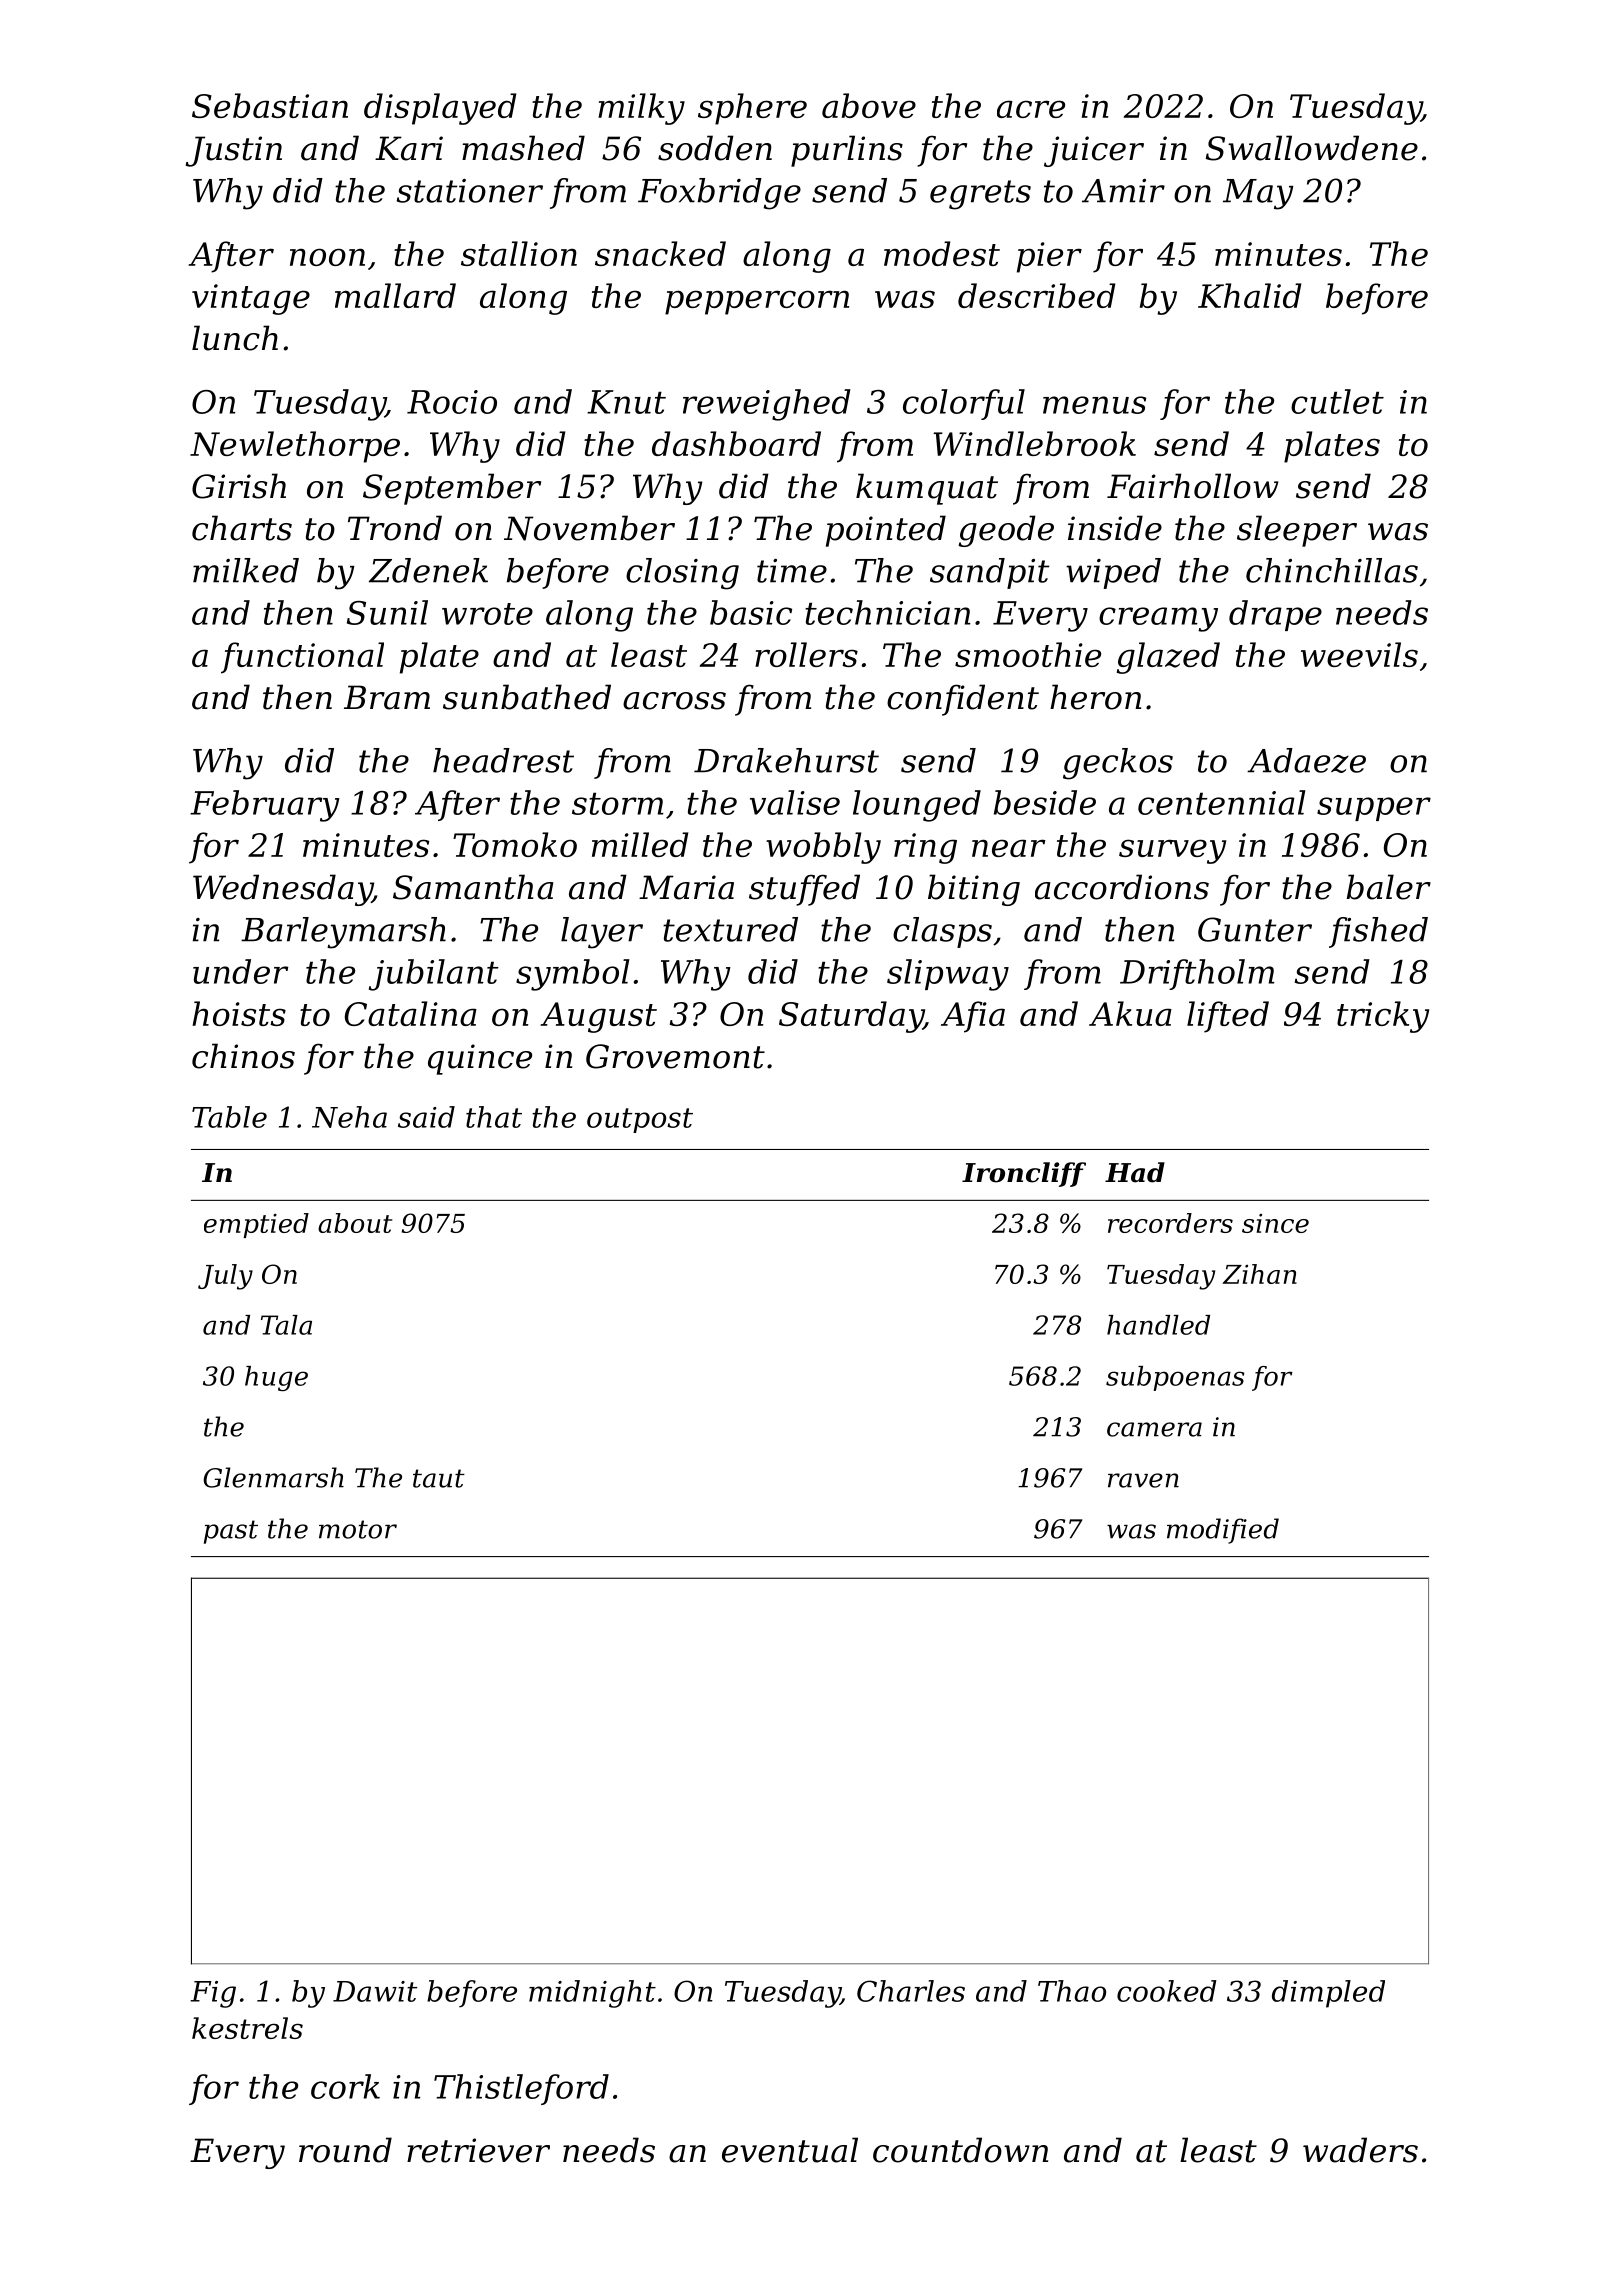 This screenshot has width=1620, height=2292. What do you see at coordinates (1378, 932) in the screenshot?
I see `fished` at bounding box center [1378, 932].
